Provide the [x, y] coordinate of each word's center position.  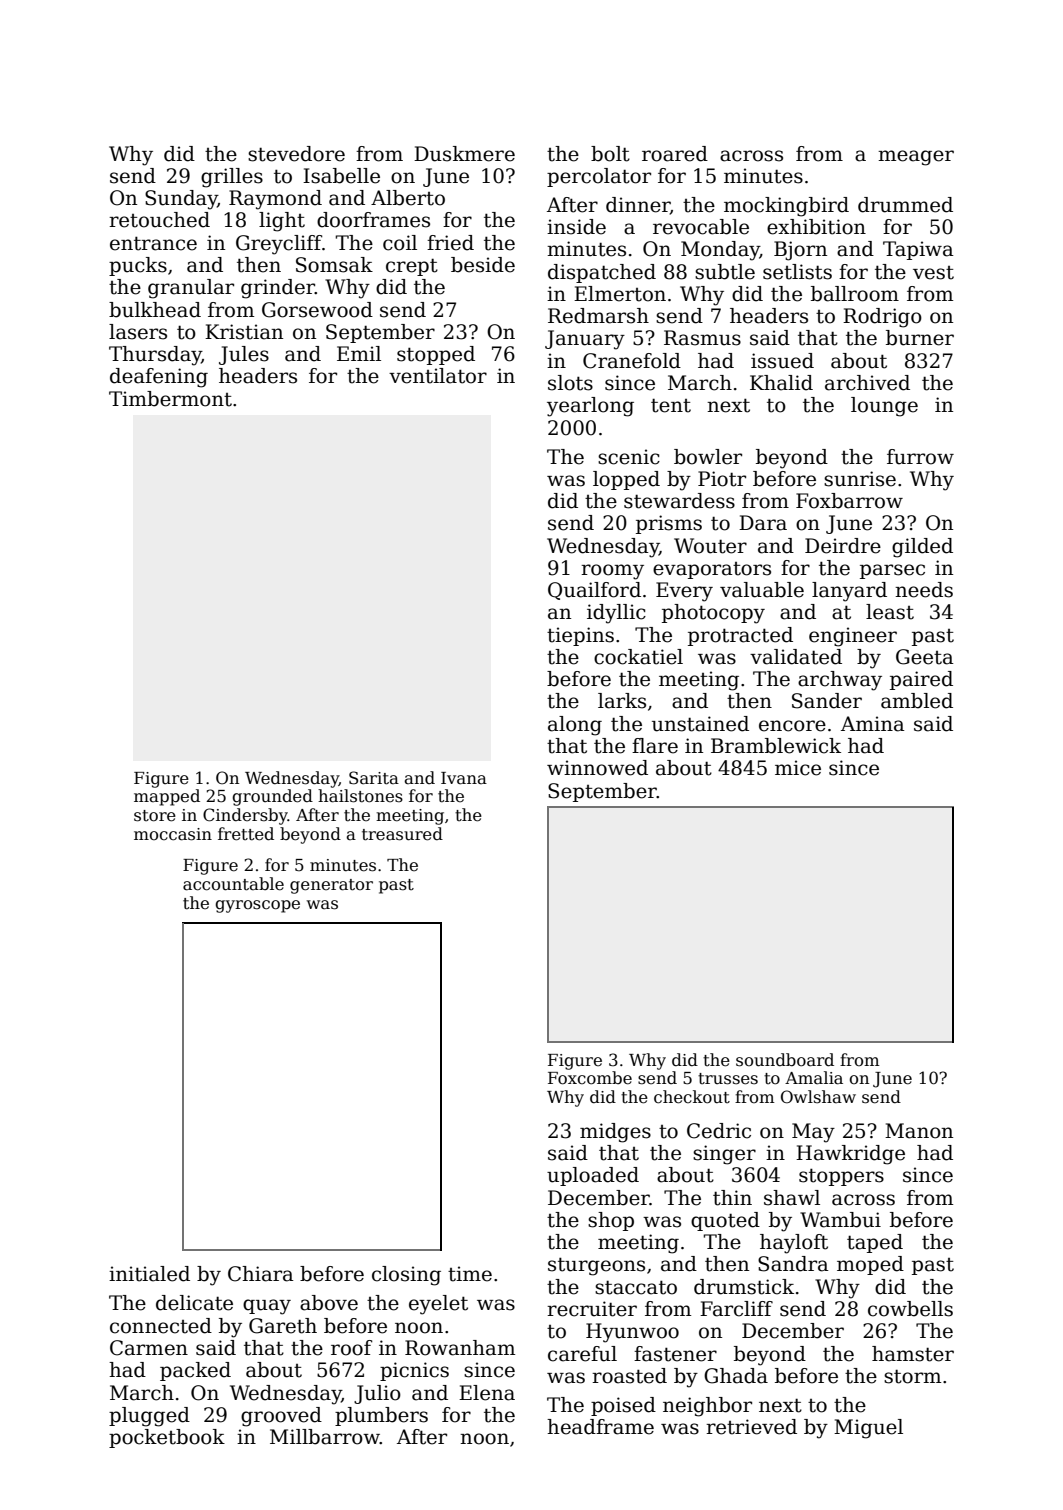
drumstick [744, 1287]
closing [406, 1276]
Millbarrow [325, 1437]
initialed [149, 1274]
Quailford [594, 591]
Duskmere [464, 154]
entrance [153, 243]
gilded [922, 548]
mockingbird [786, 207]
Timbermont [170, 399]
